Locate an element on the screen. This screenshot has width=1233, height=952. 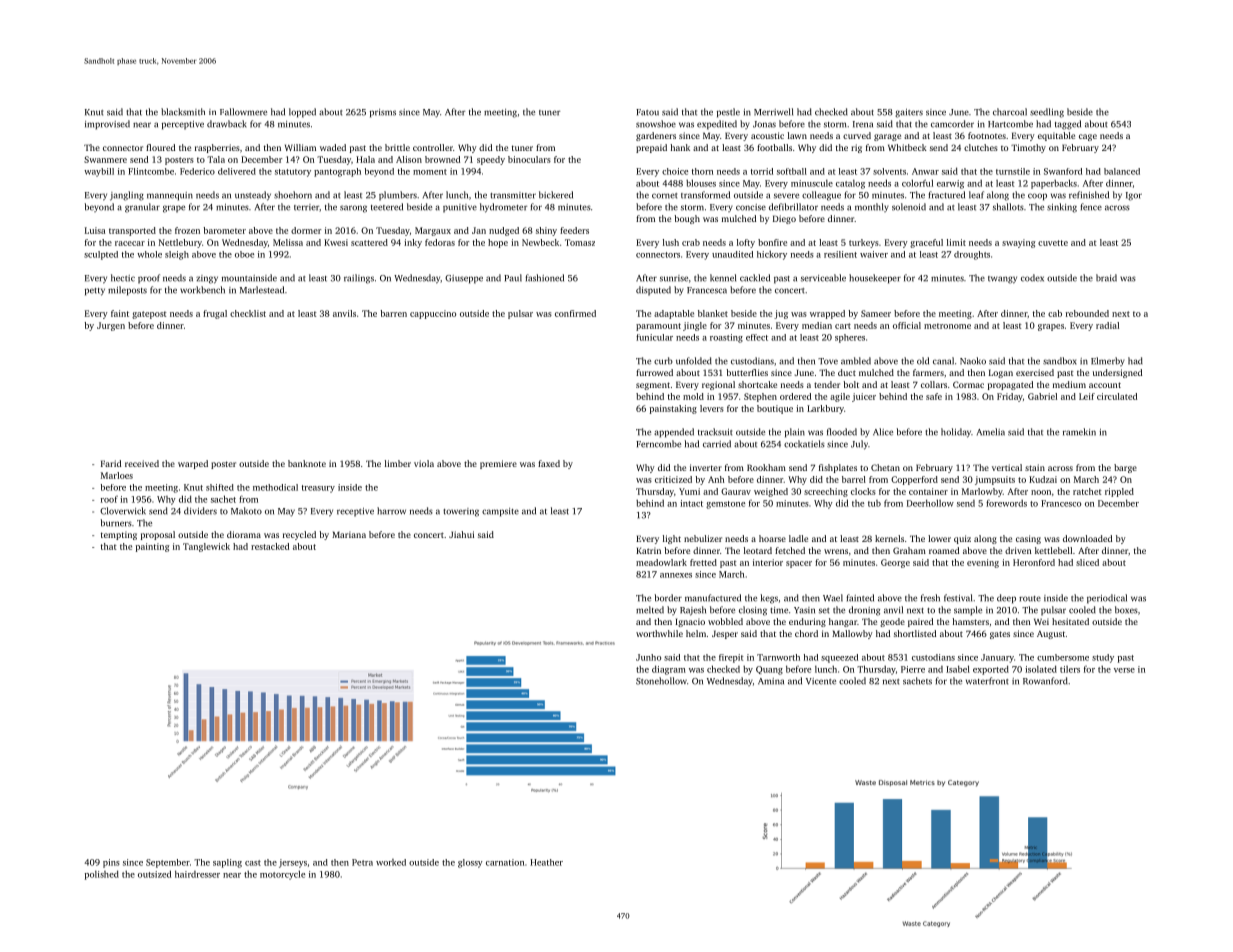
checklist is located at coordinates (248, 313).
